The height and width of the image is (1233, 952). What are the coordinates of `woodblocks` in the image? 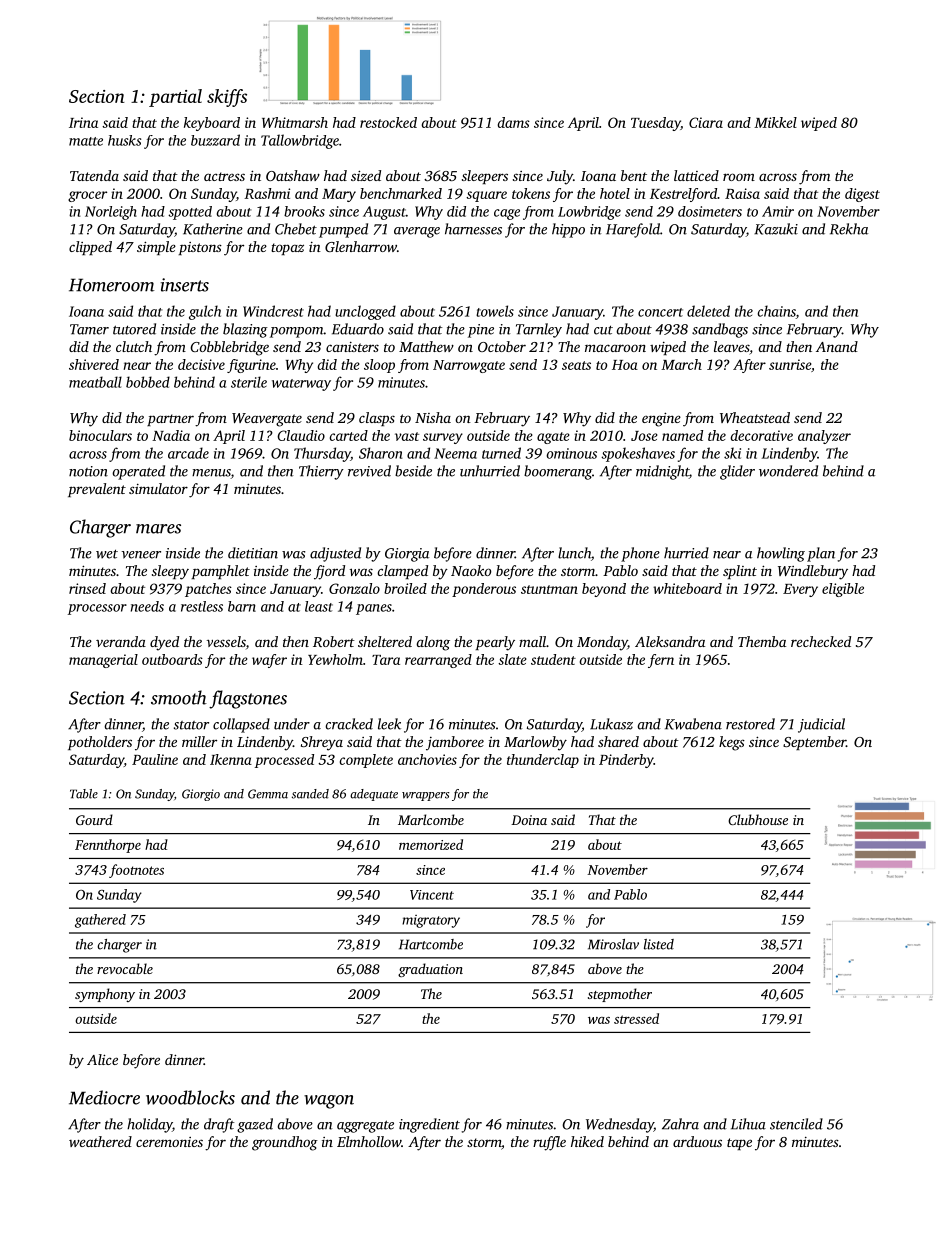 It's located at (190, 1097).
